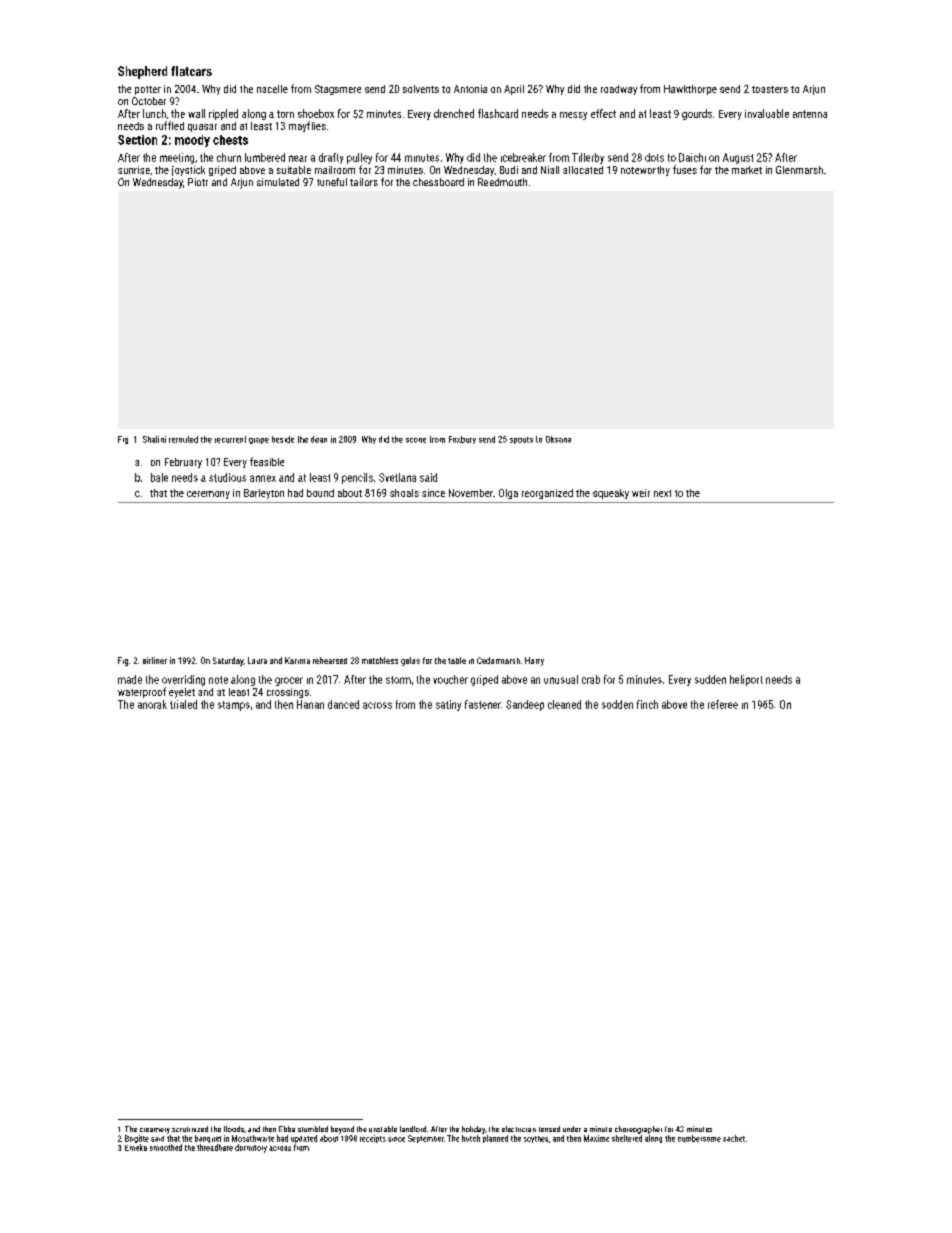 Image resolution: width=952 pixels, height=1233 pixels. I want to click on market, so click(747, 170).
